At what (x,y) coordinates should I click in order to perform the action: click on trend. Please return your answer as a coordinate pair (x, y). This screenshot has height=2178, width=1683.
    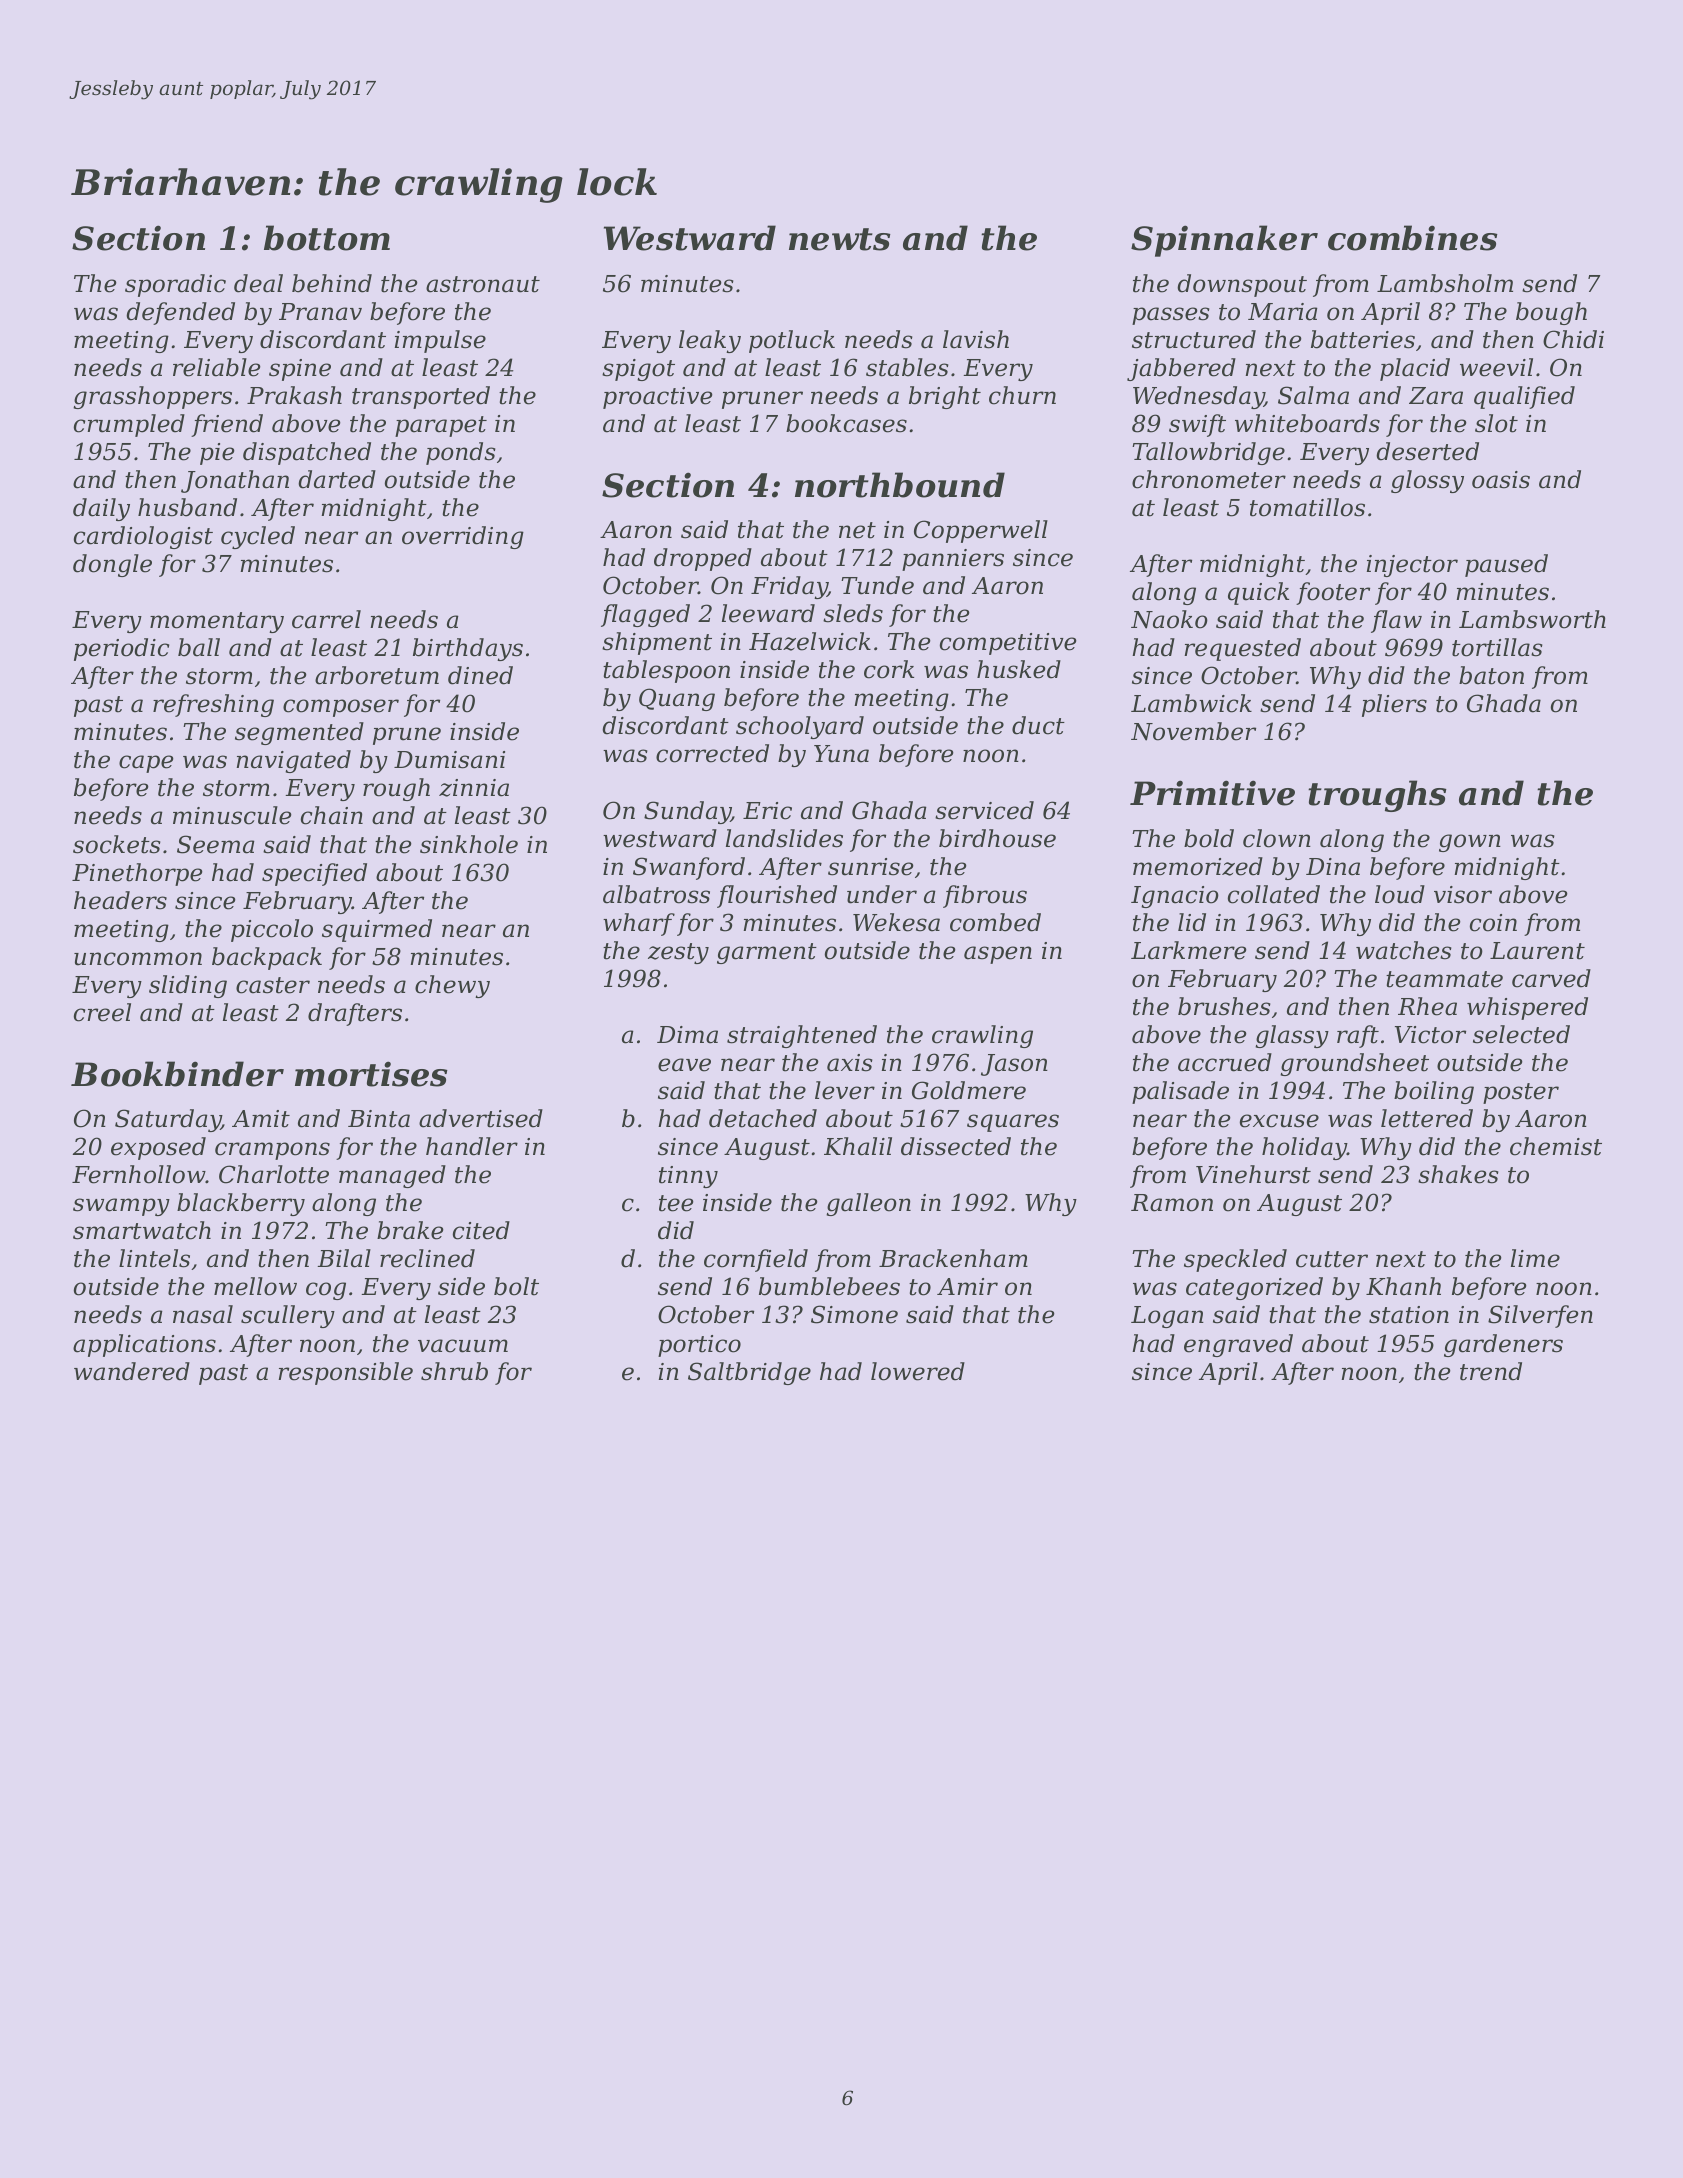
    Looking at the image, I should click on (1491, 1371).
